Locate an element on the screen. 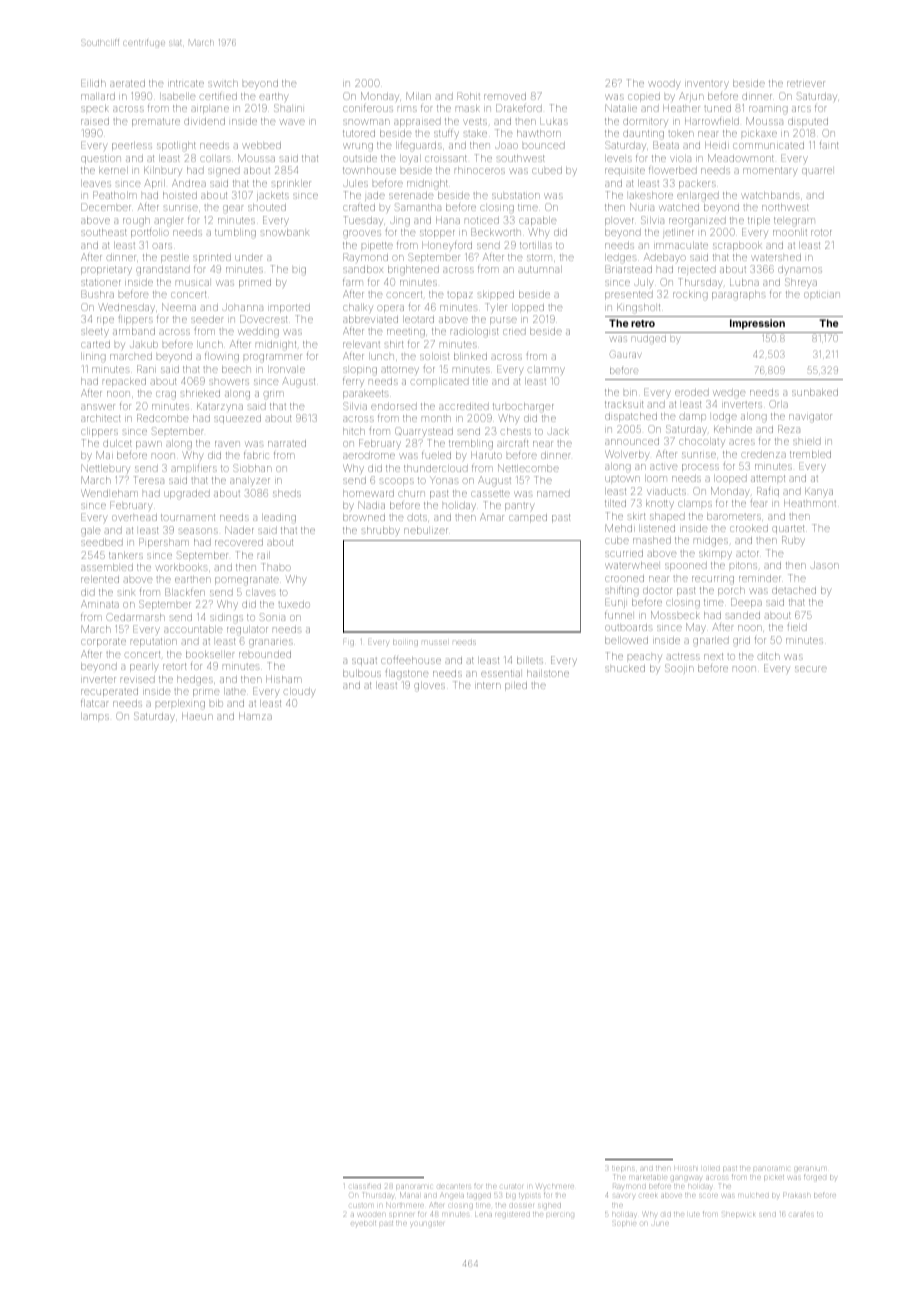 This screenshot has height=1308, width=924. answer is located at coordinates (98, 407).
